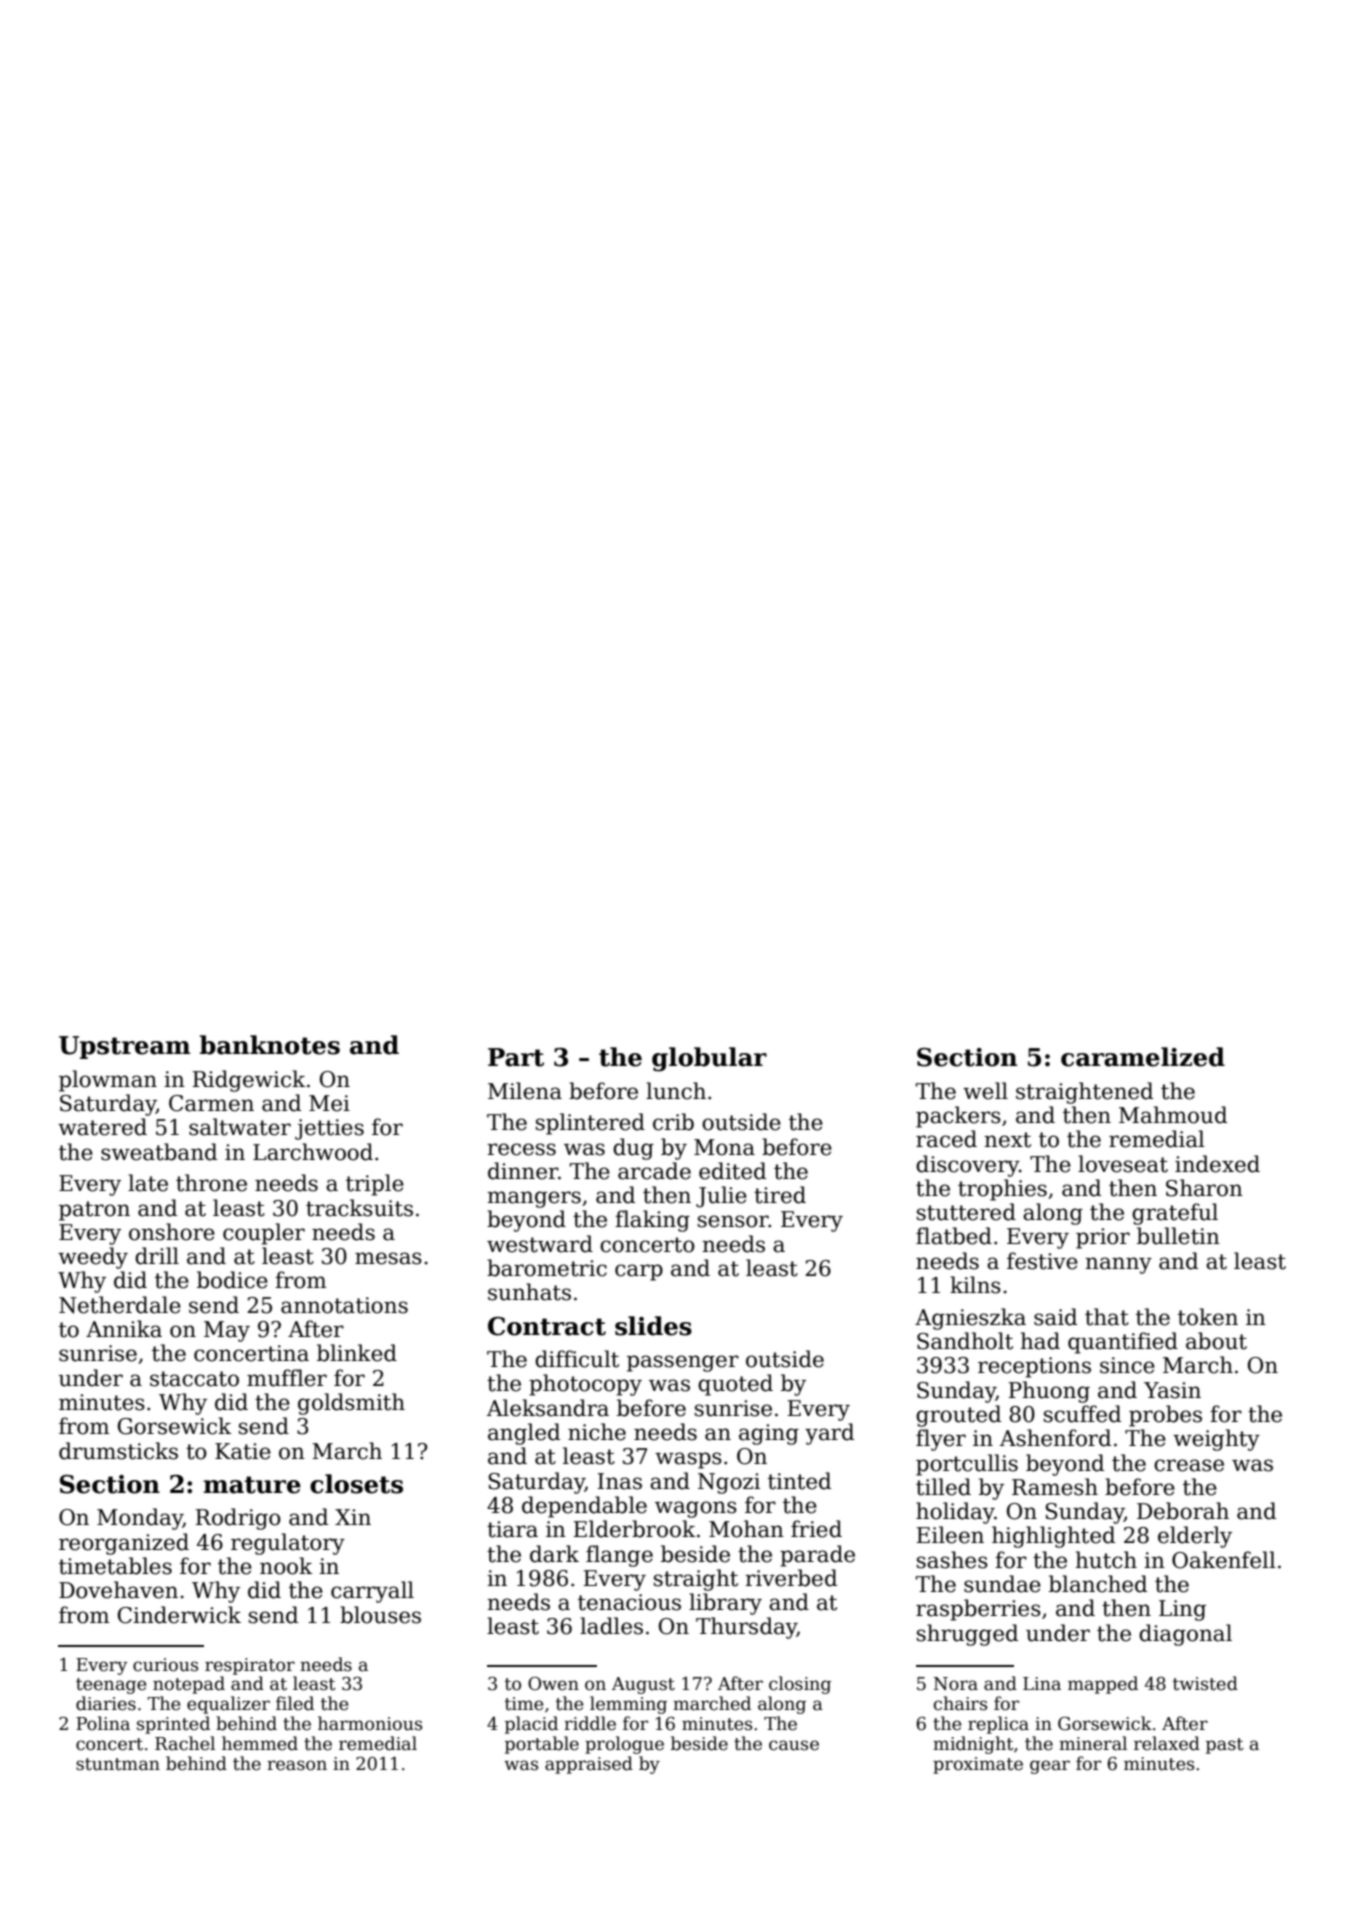 Image resolution: width=1347 pixels, height=1906 pixels. What do you see at coordinates (1143, 1057) in the screenshot?
I see `caramelized` at bounding box center [1143, 1057].
